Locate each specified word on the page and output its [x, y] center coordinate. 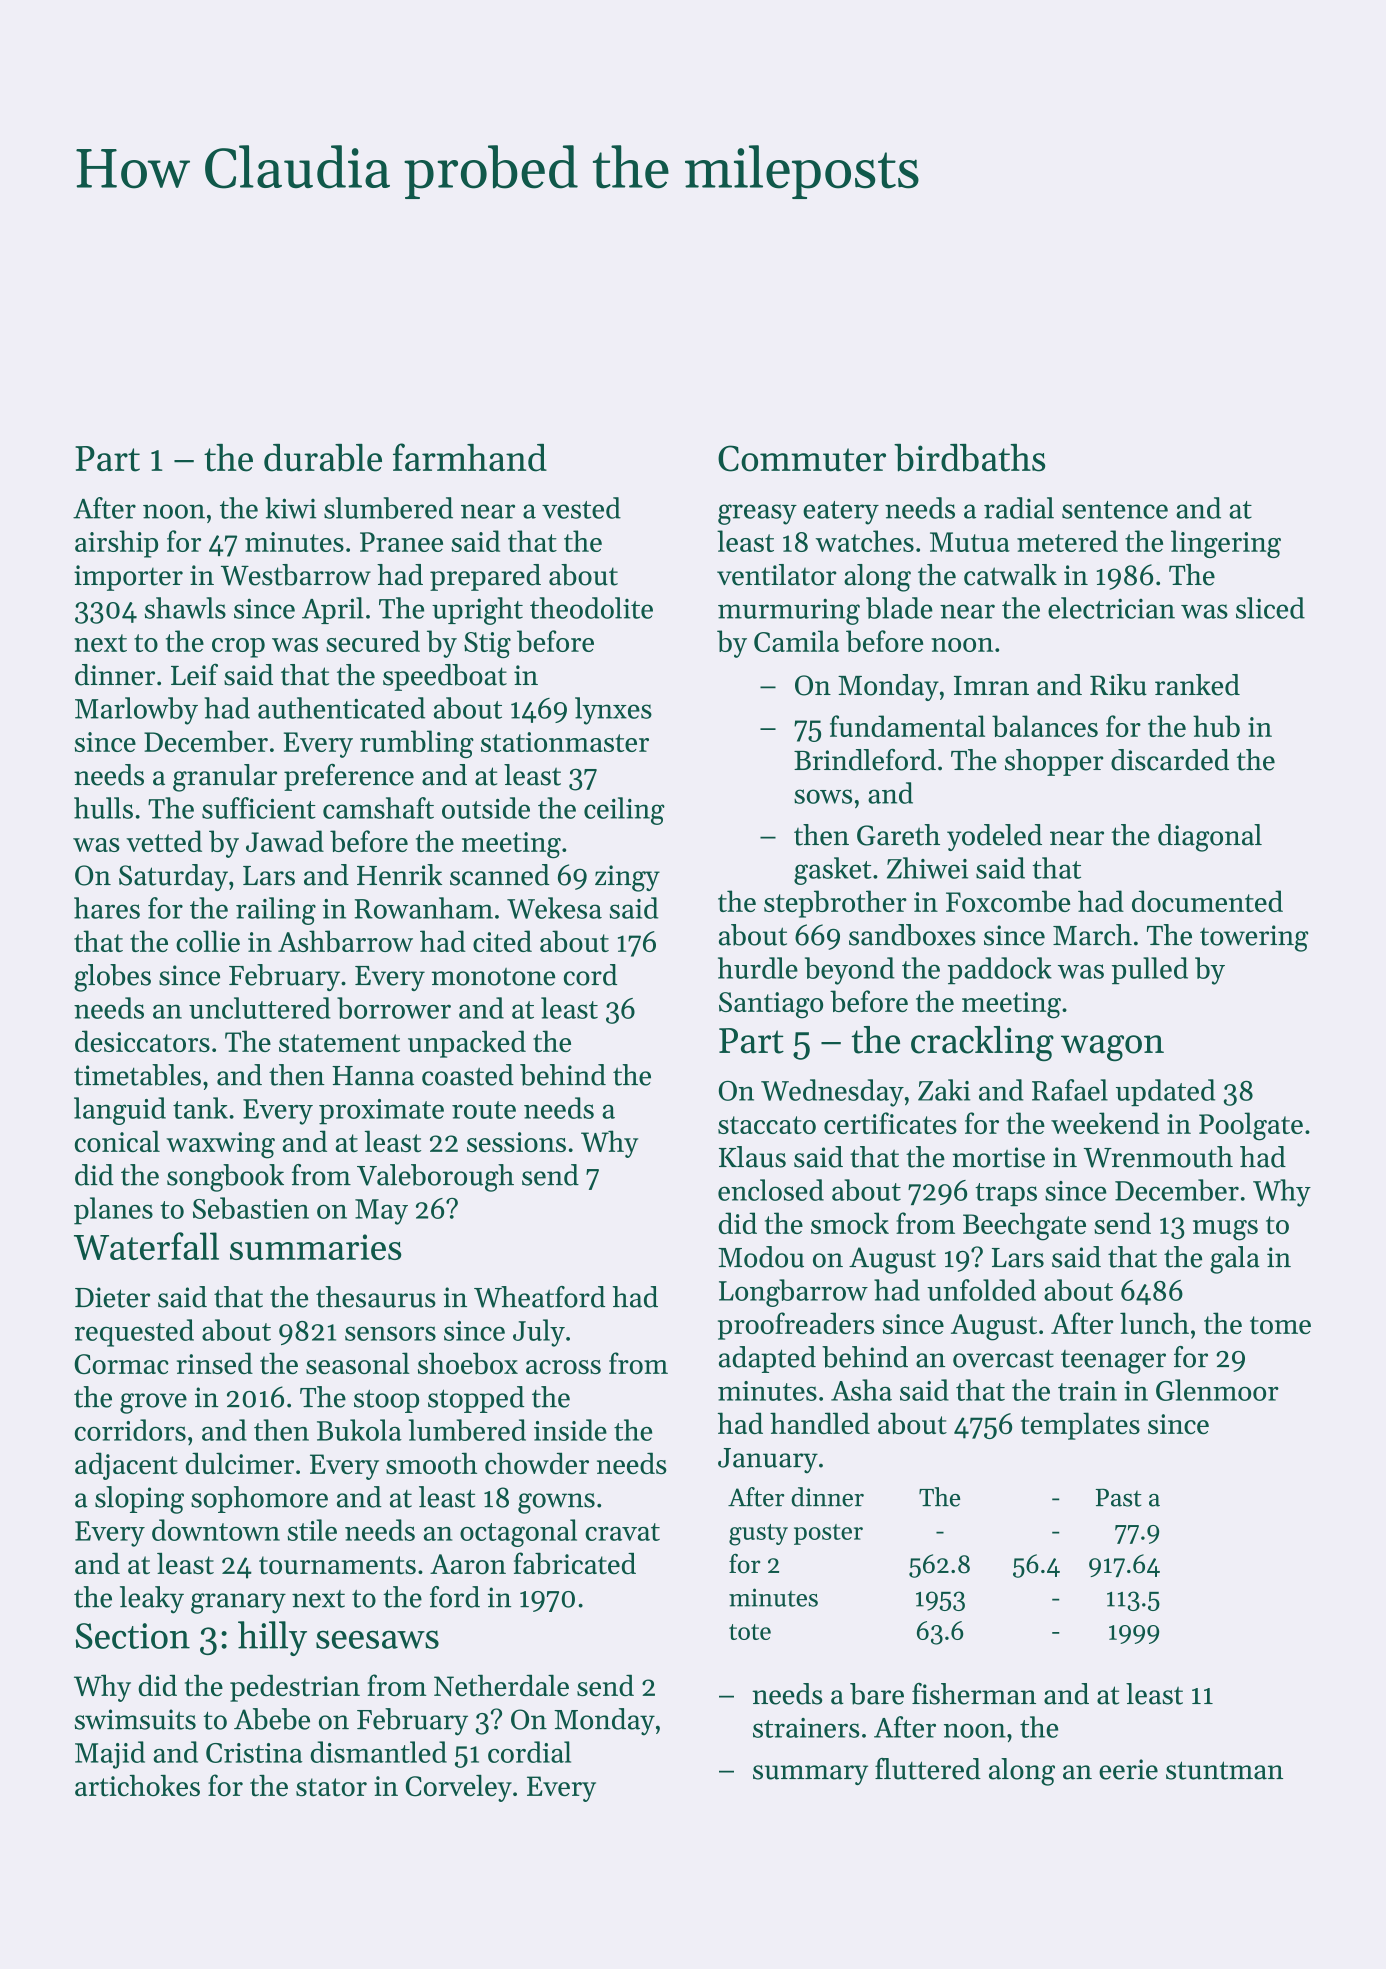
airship [116, 544]
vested [581, 508]
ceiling [624, 811]
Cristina [254, 1753]
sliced [1270, 608]
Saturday [173, 877]
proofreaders [796, 1326]
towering [1254, 938]
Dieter [112, 1297]
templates [1080, 1426]
